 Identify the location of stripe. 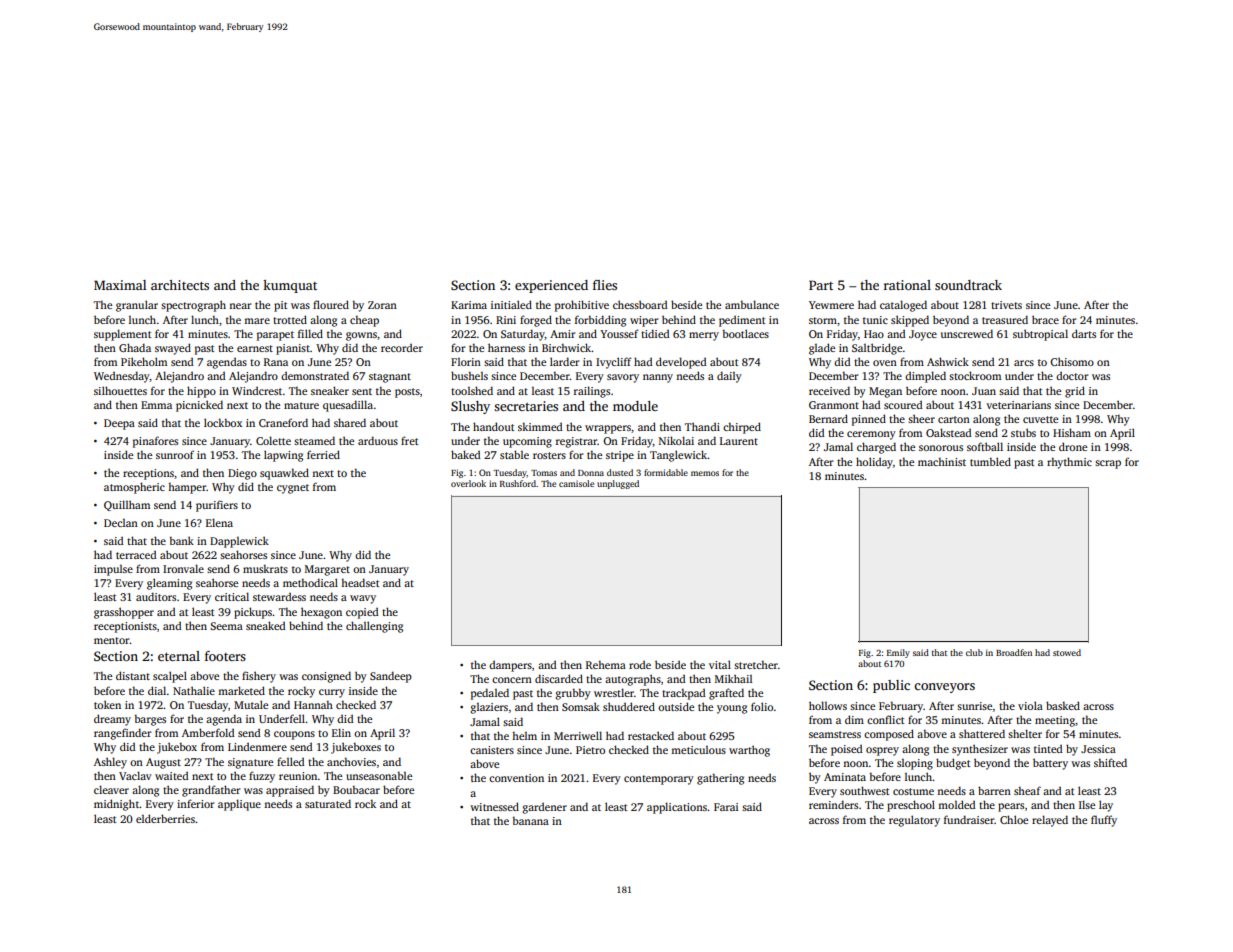
(620, 456).
